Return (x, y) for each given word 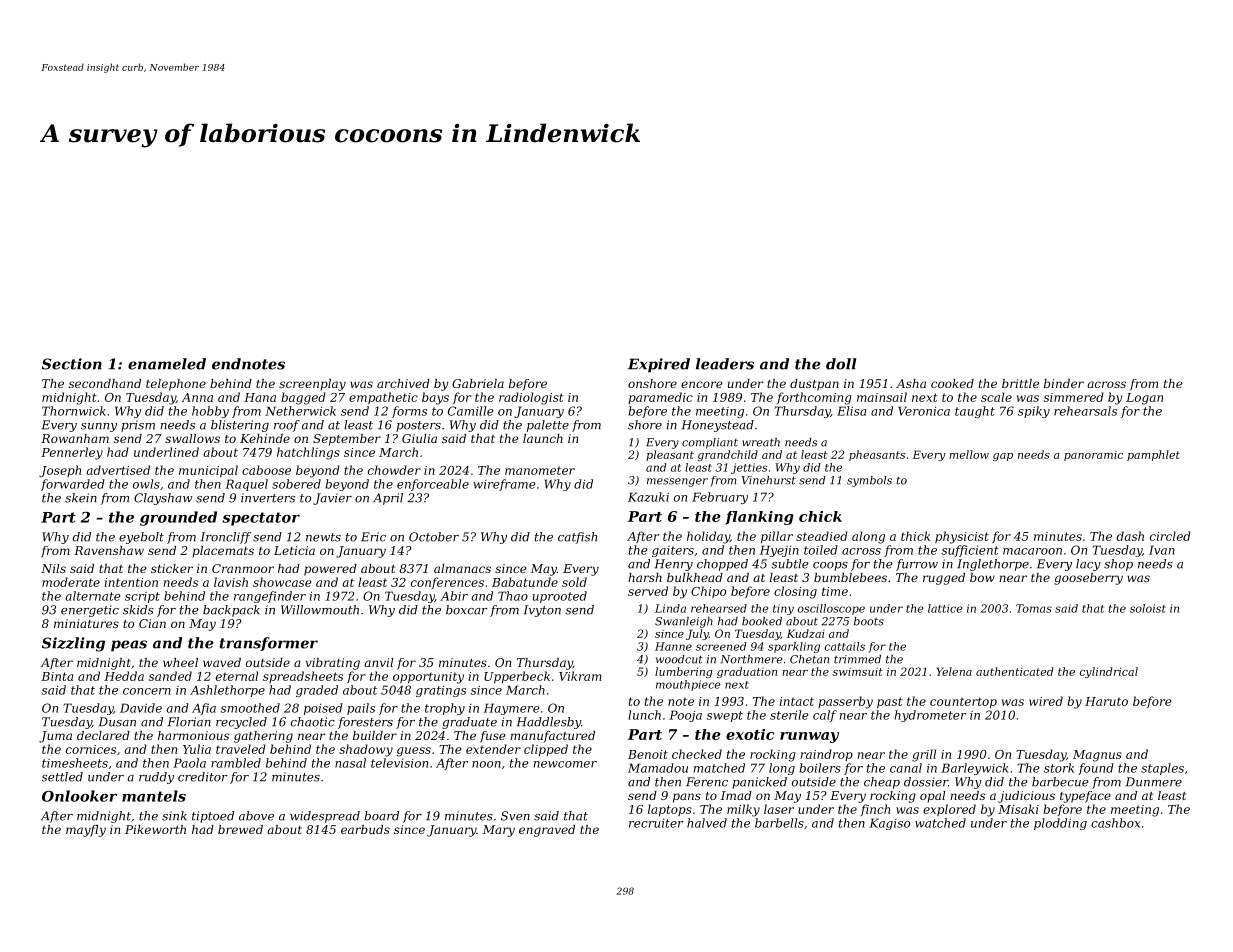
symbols (869, 481)
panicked (759, 783)
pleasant (670, 455)
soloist (1148, 608)
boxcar (467, 610)
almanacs (462, 568)
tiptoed (213, 817)
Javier (332, 499)
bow (982, 577)
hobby (210, 412)
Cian (152, 623)
